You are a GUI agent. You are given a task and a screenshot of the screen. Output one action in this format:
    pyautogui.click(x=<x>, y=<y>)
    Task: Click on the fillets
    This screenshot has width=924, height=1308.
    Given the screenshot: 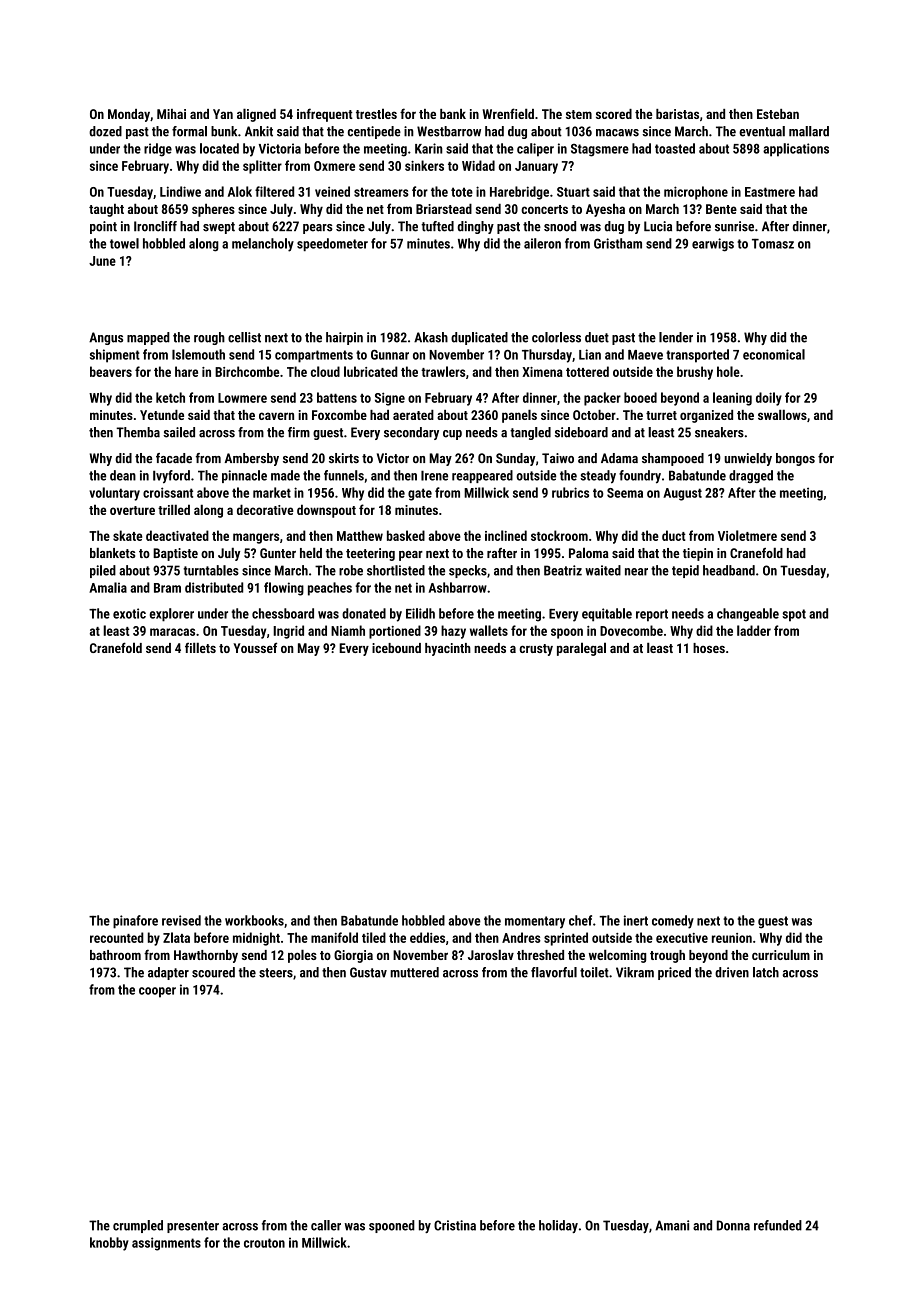 What is the action you would take?
    pyautogui.click(x=200, y=647)
